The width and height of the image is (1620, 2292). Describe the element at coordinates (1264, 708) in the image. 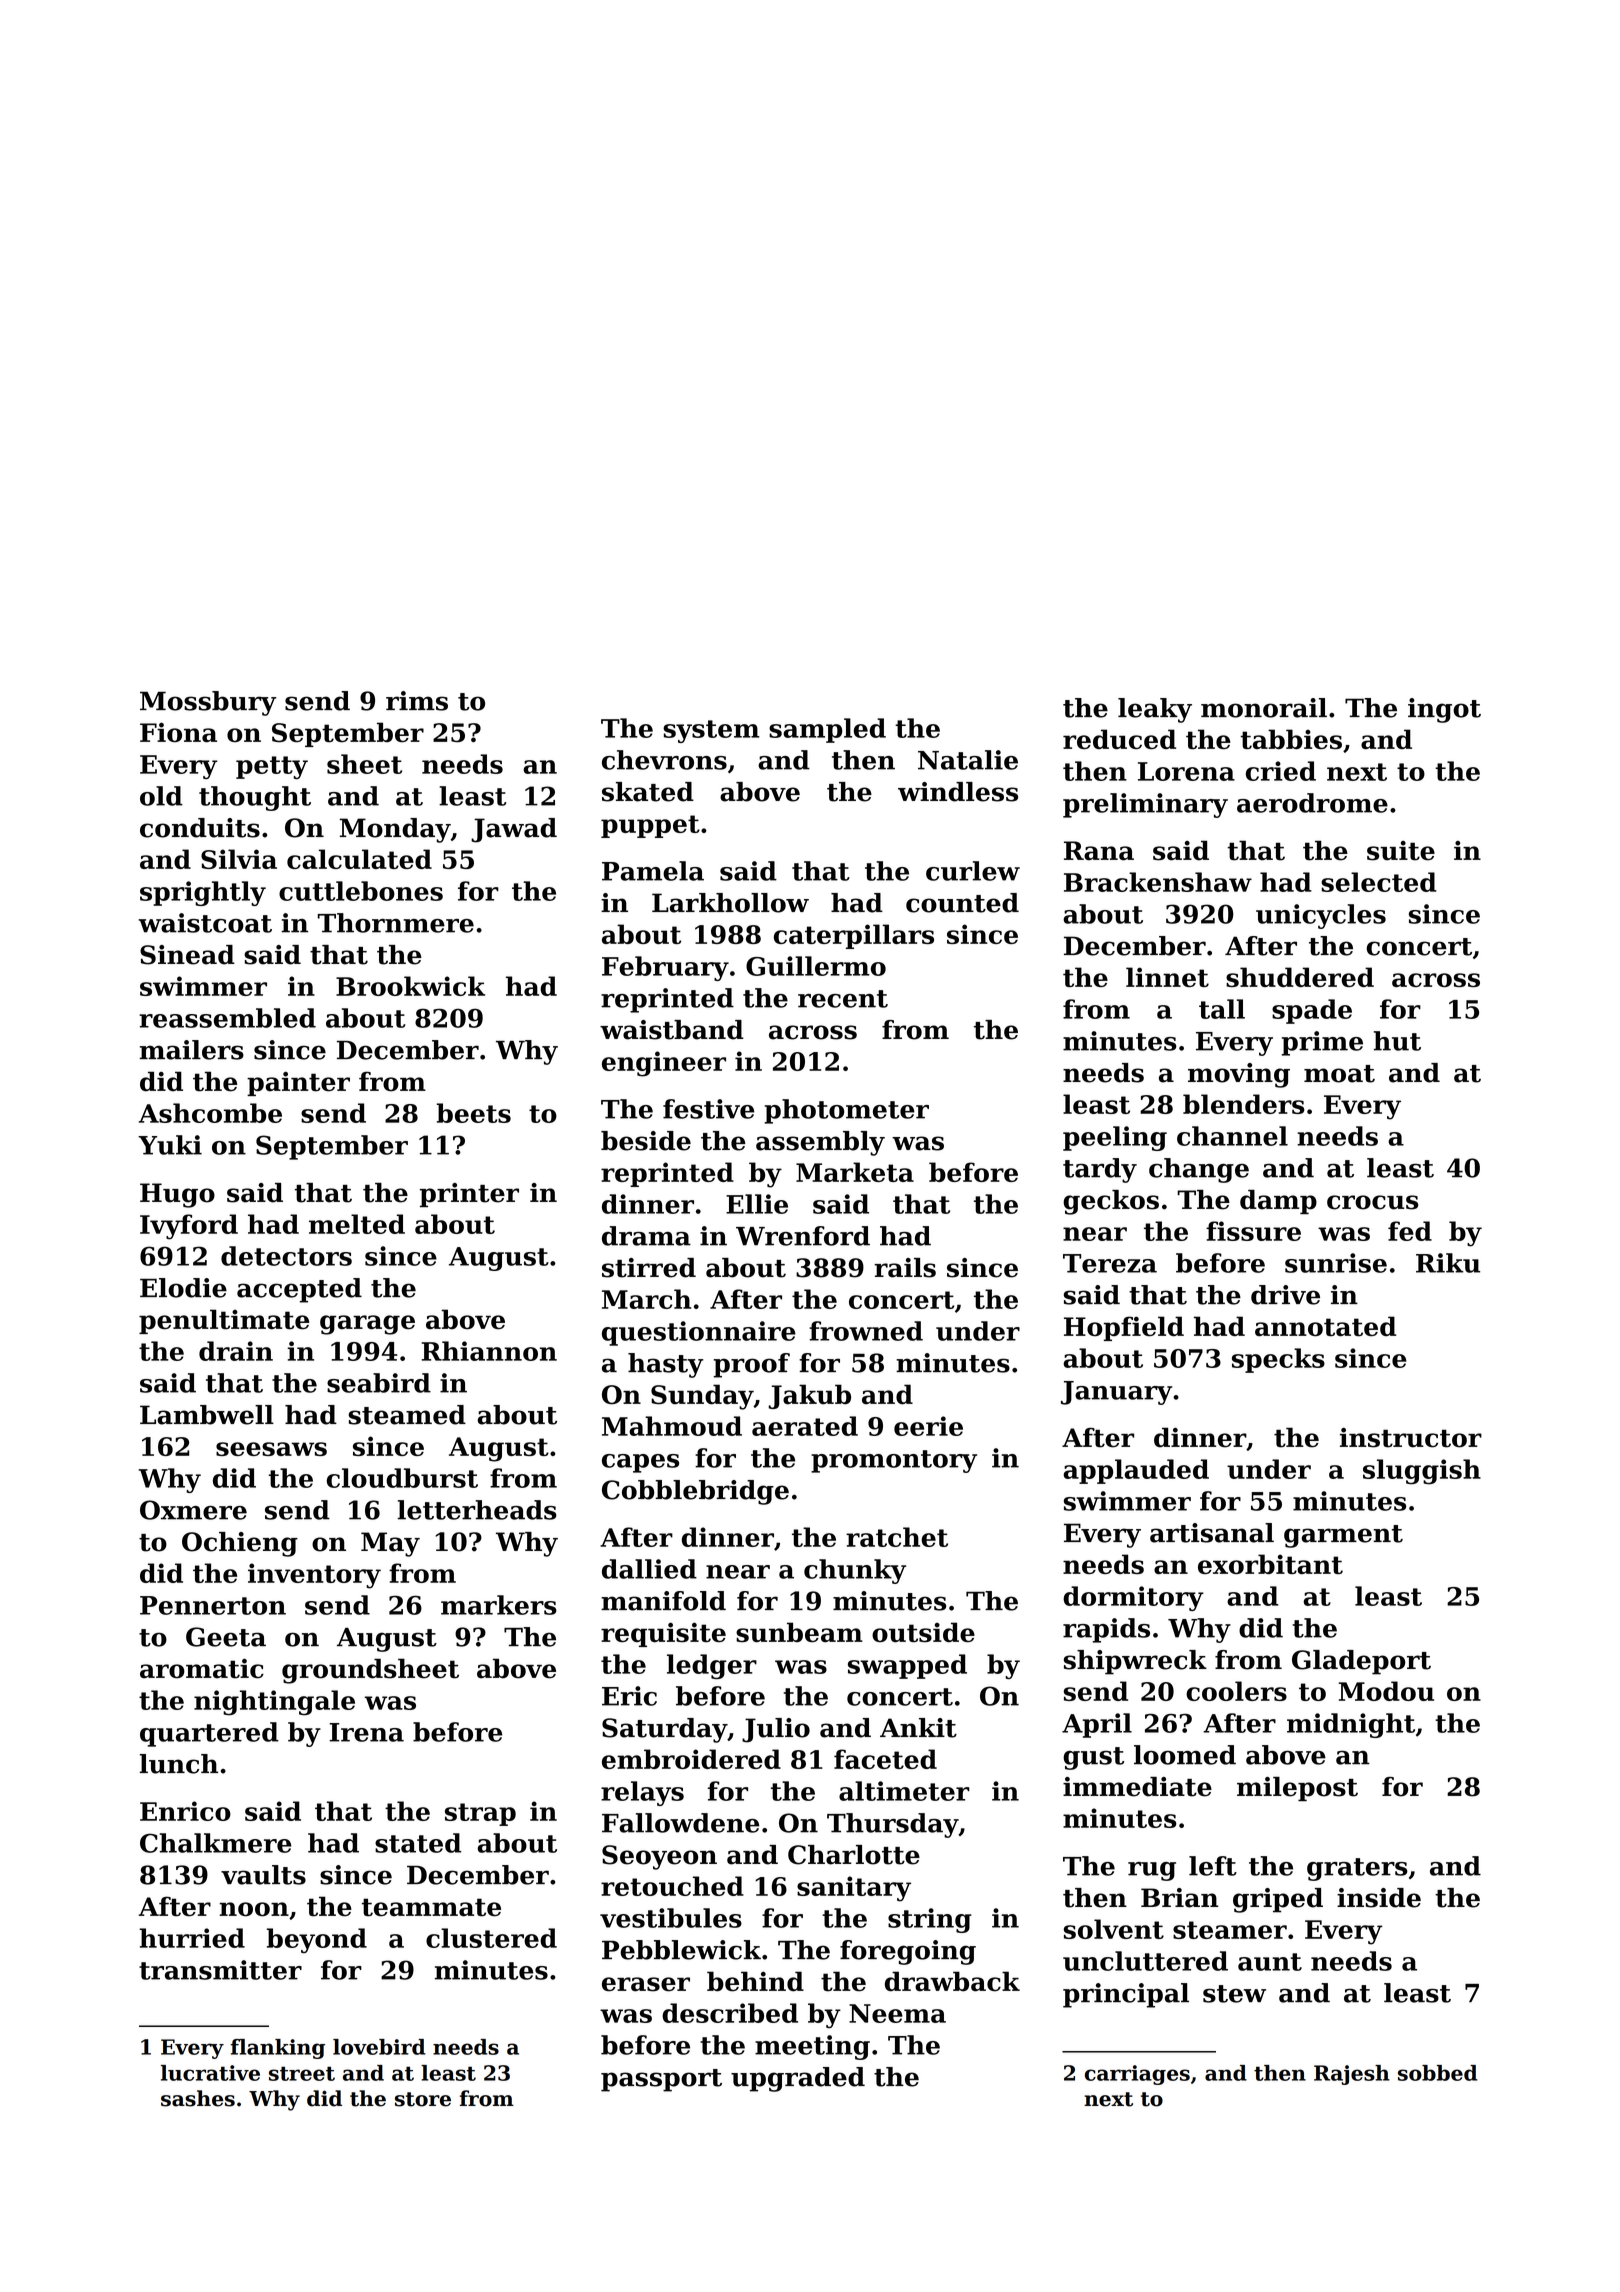

I see `monorail` at that location.
